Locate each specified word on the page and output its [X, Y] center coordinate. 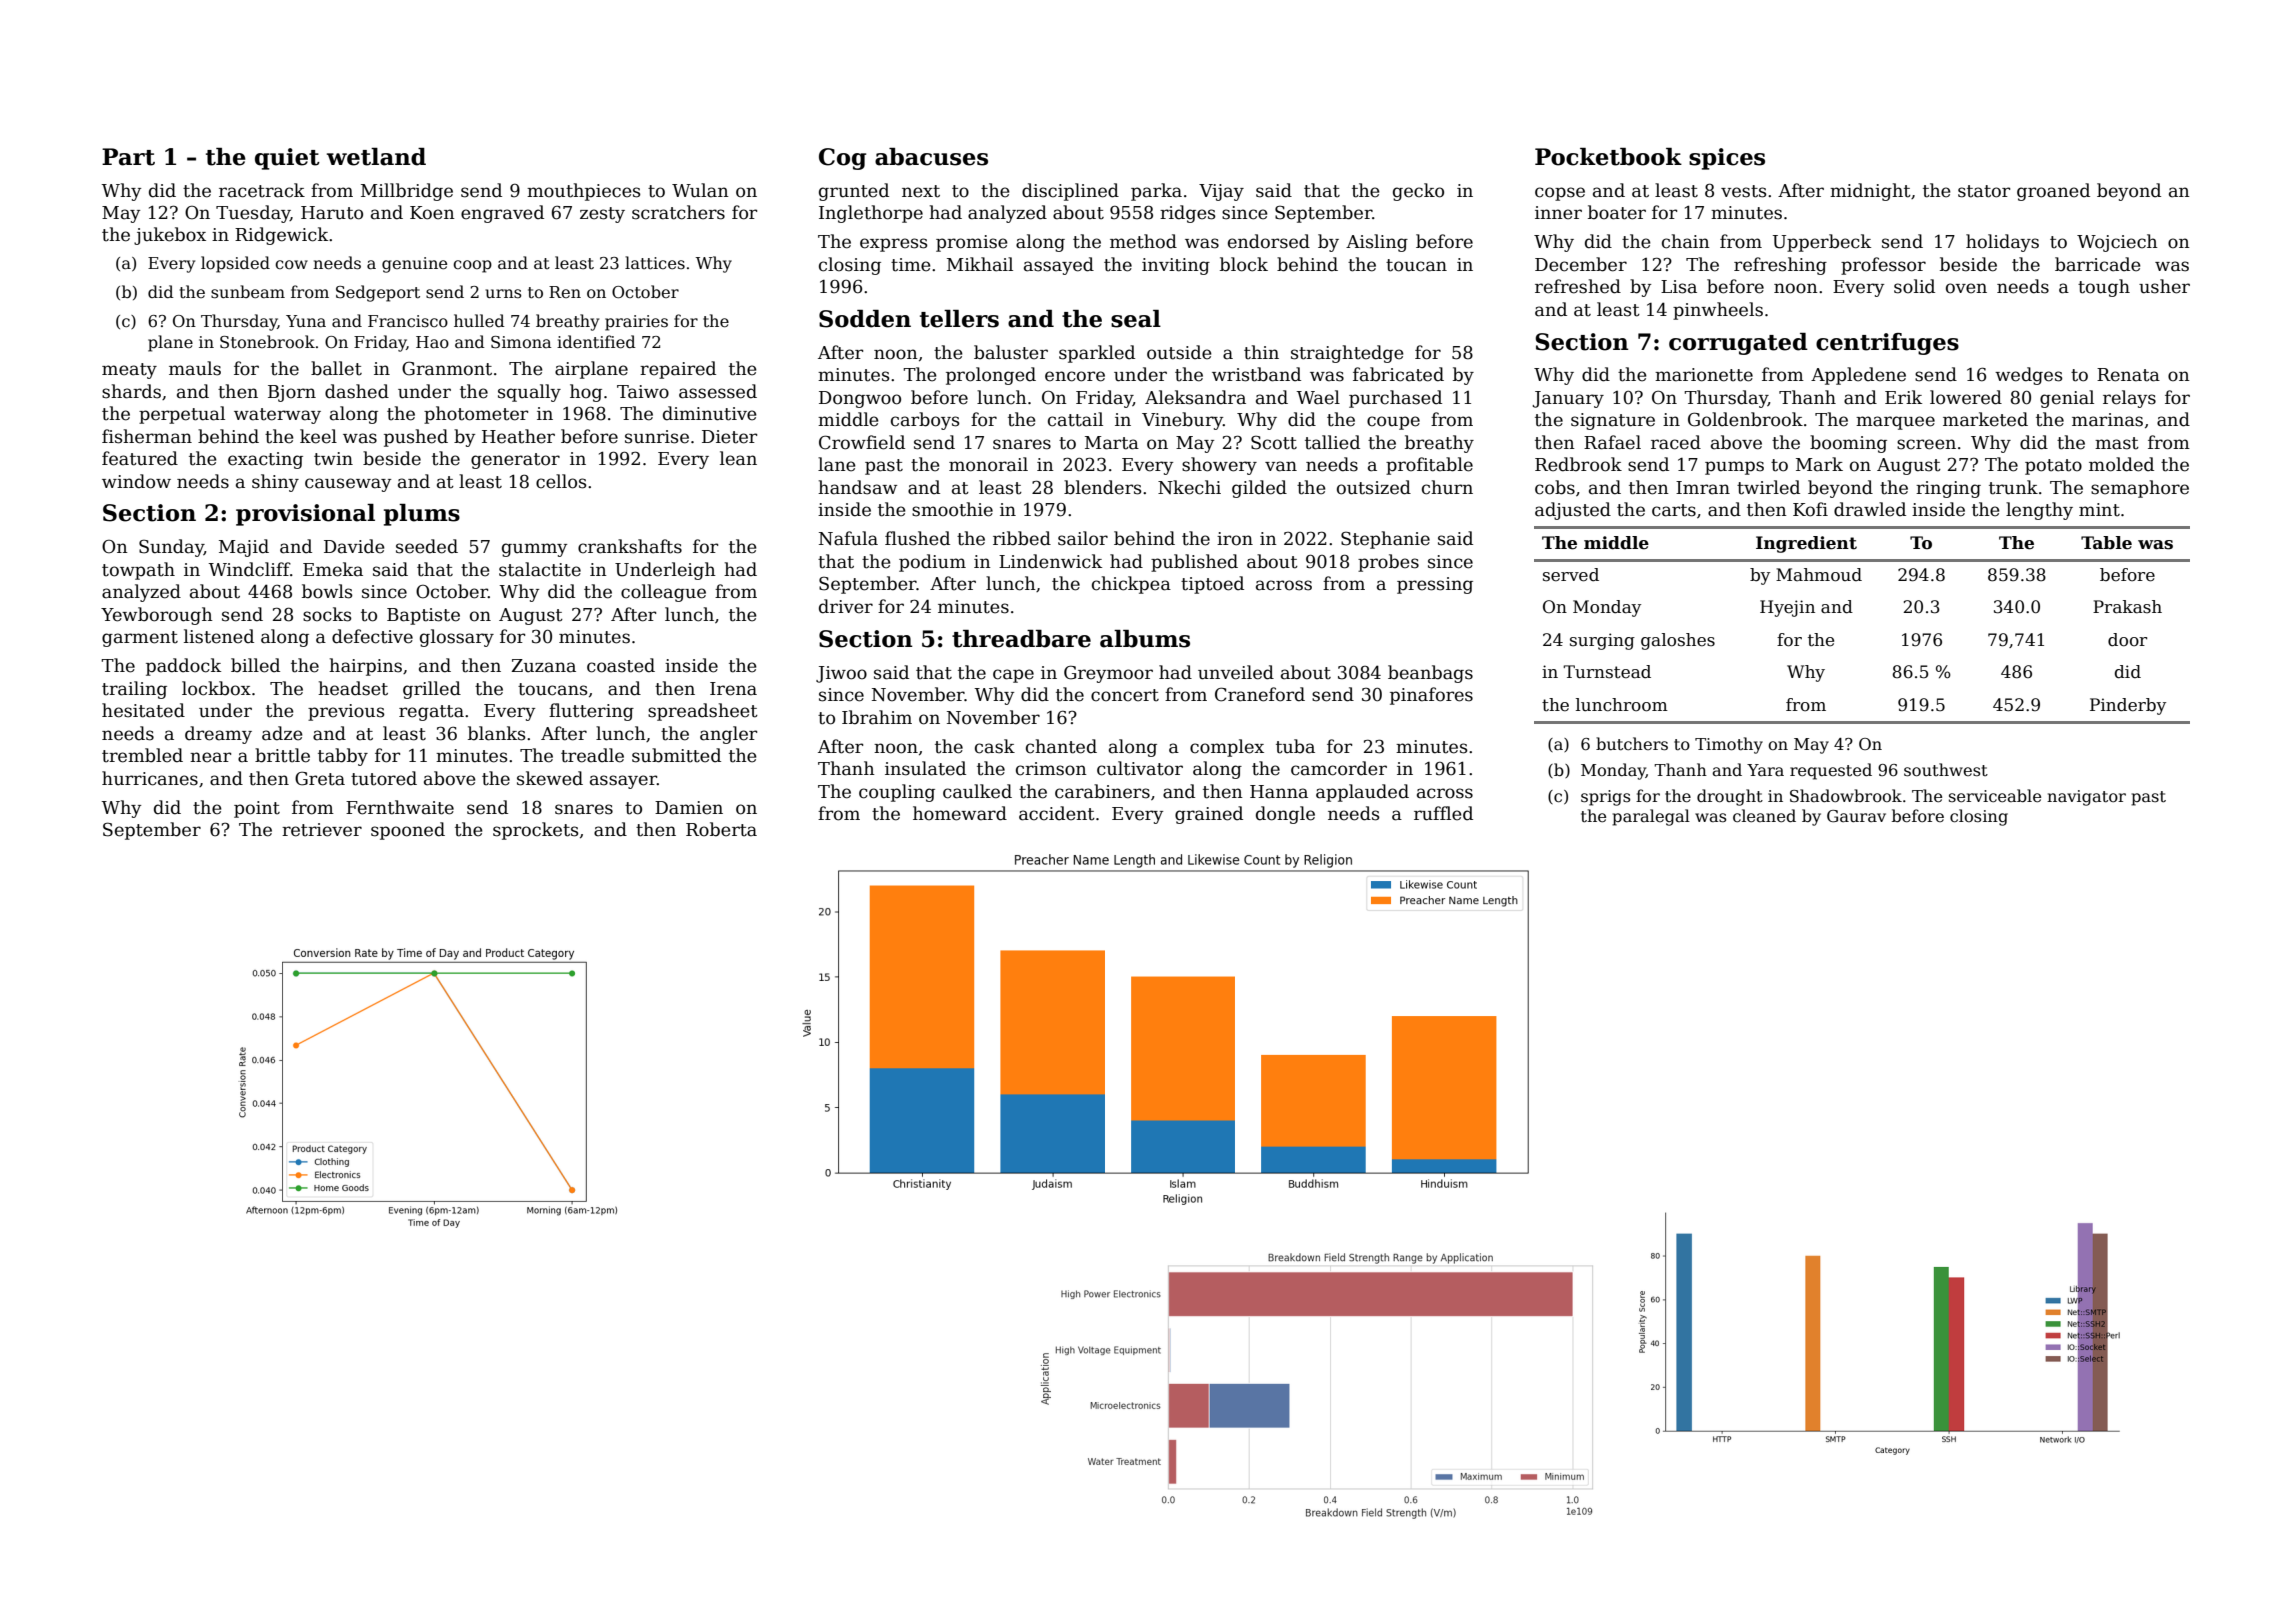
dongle [1285, 815]
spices [1727, 159]
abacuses [931, 157]
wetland [376, 157]
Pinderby [2128, 706]
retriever [322, 830]
